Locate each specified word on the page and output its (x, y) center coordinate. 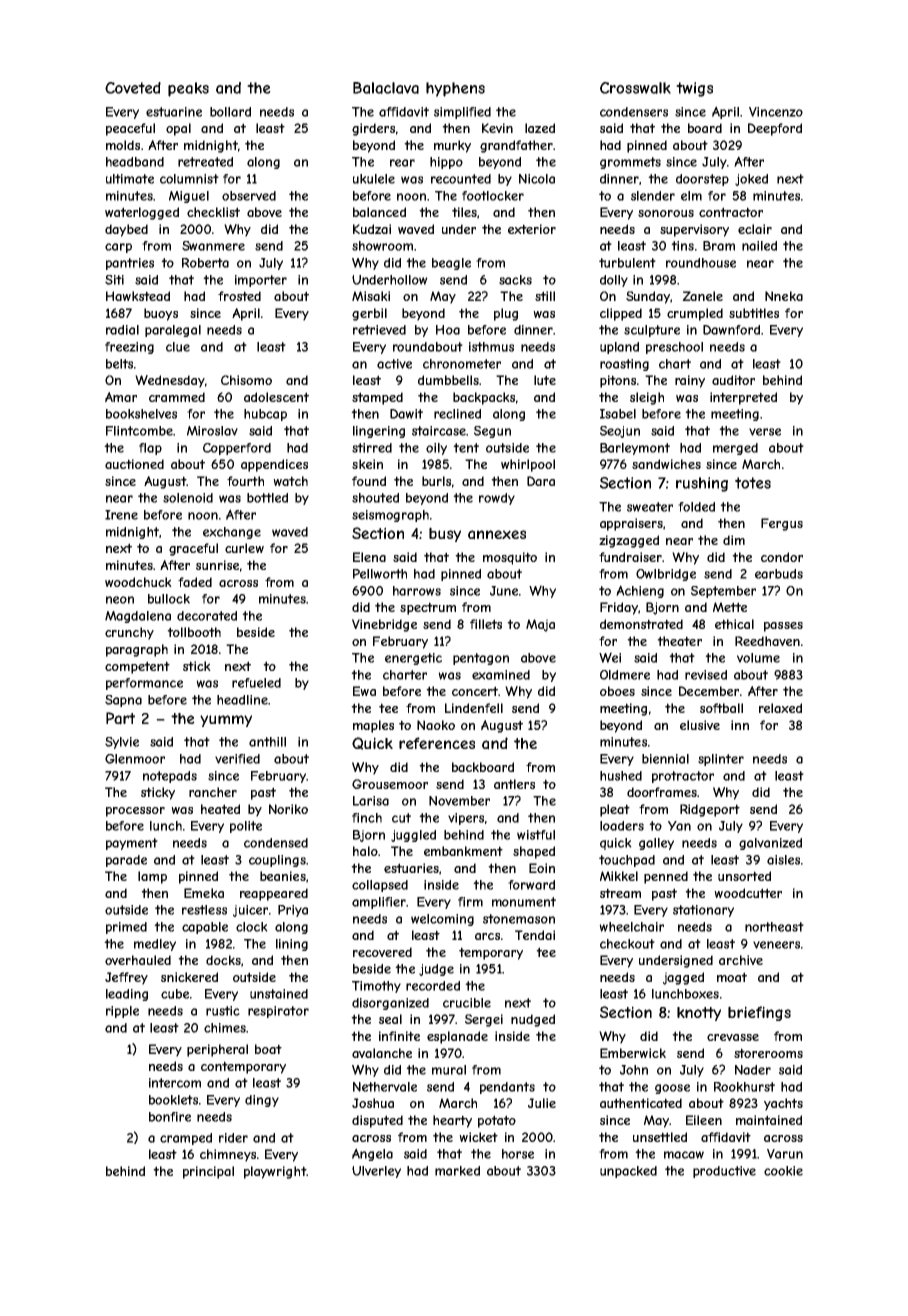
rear (402, 163)
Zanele (702, 296)
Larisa (371, 801)
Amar (121, 397)
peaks (188, 89)
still (545, 296)
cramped (186, 1139)
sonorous (666, 213)
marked (457, 1171)
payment (132, 844)
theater (679, 641)
